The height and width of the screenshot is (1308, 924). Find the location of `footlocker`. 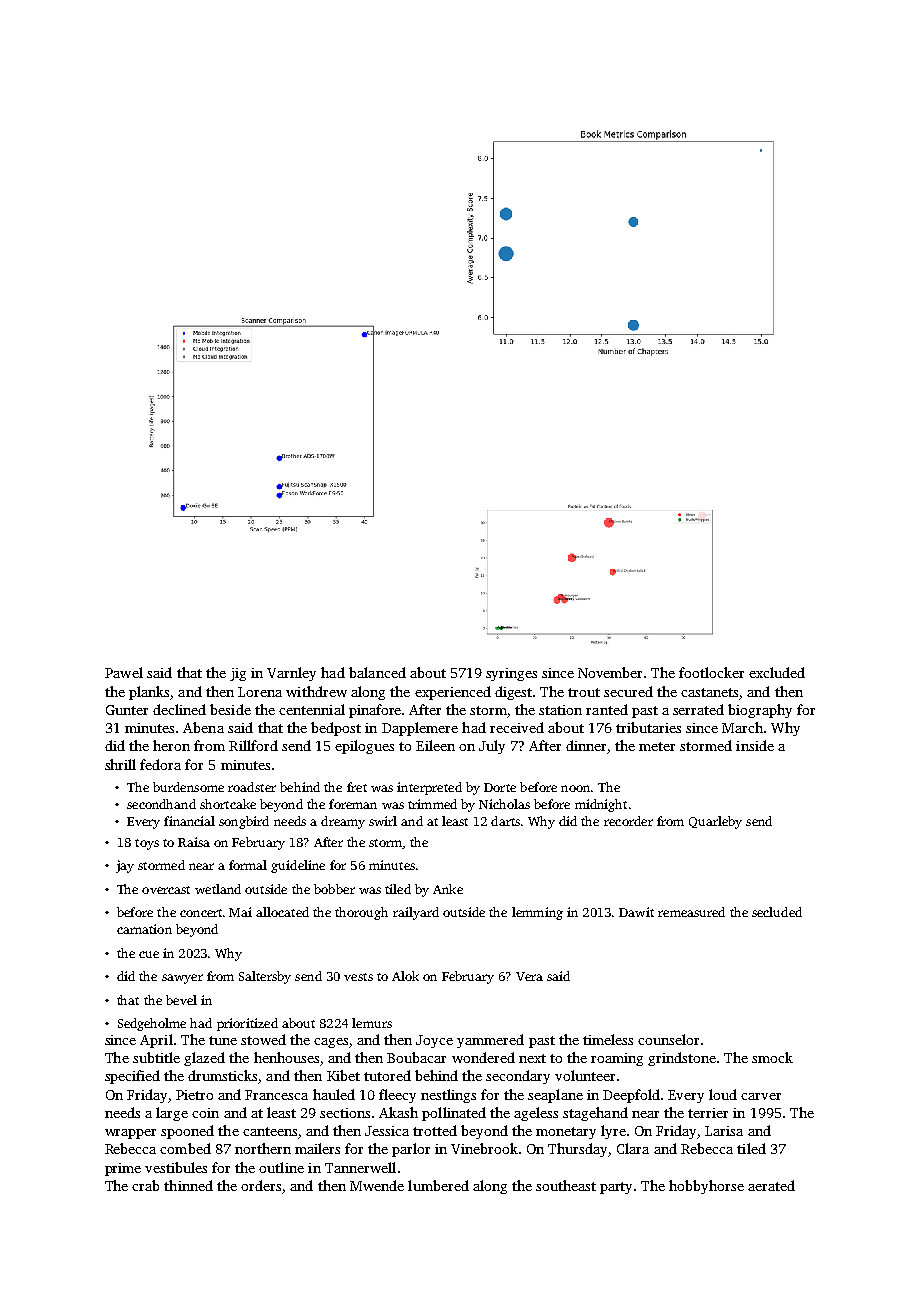

footlocker is located at coordinates (711, 672).
